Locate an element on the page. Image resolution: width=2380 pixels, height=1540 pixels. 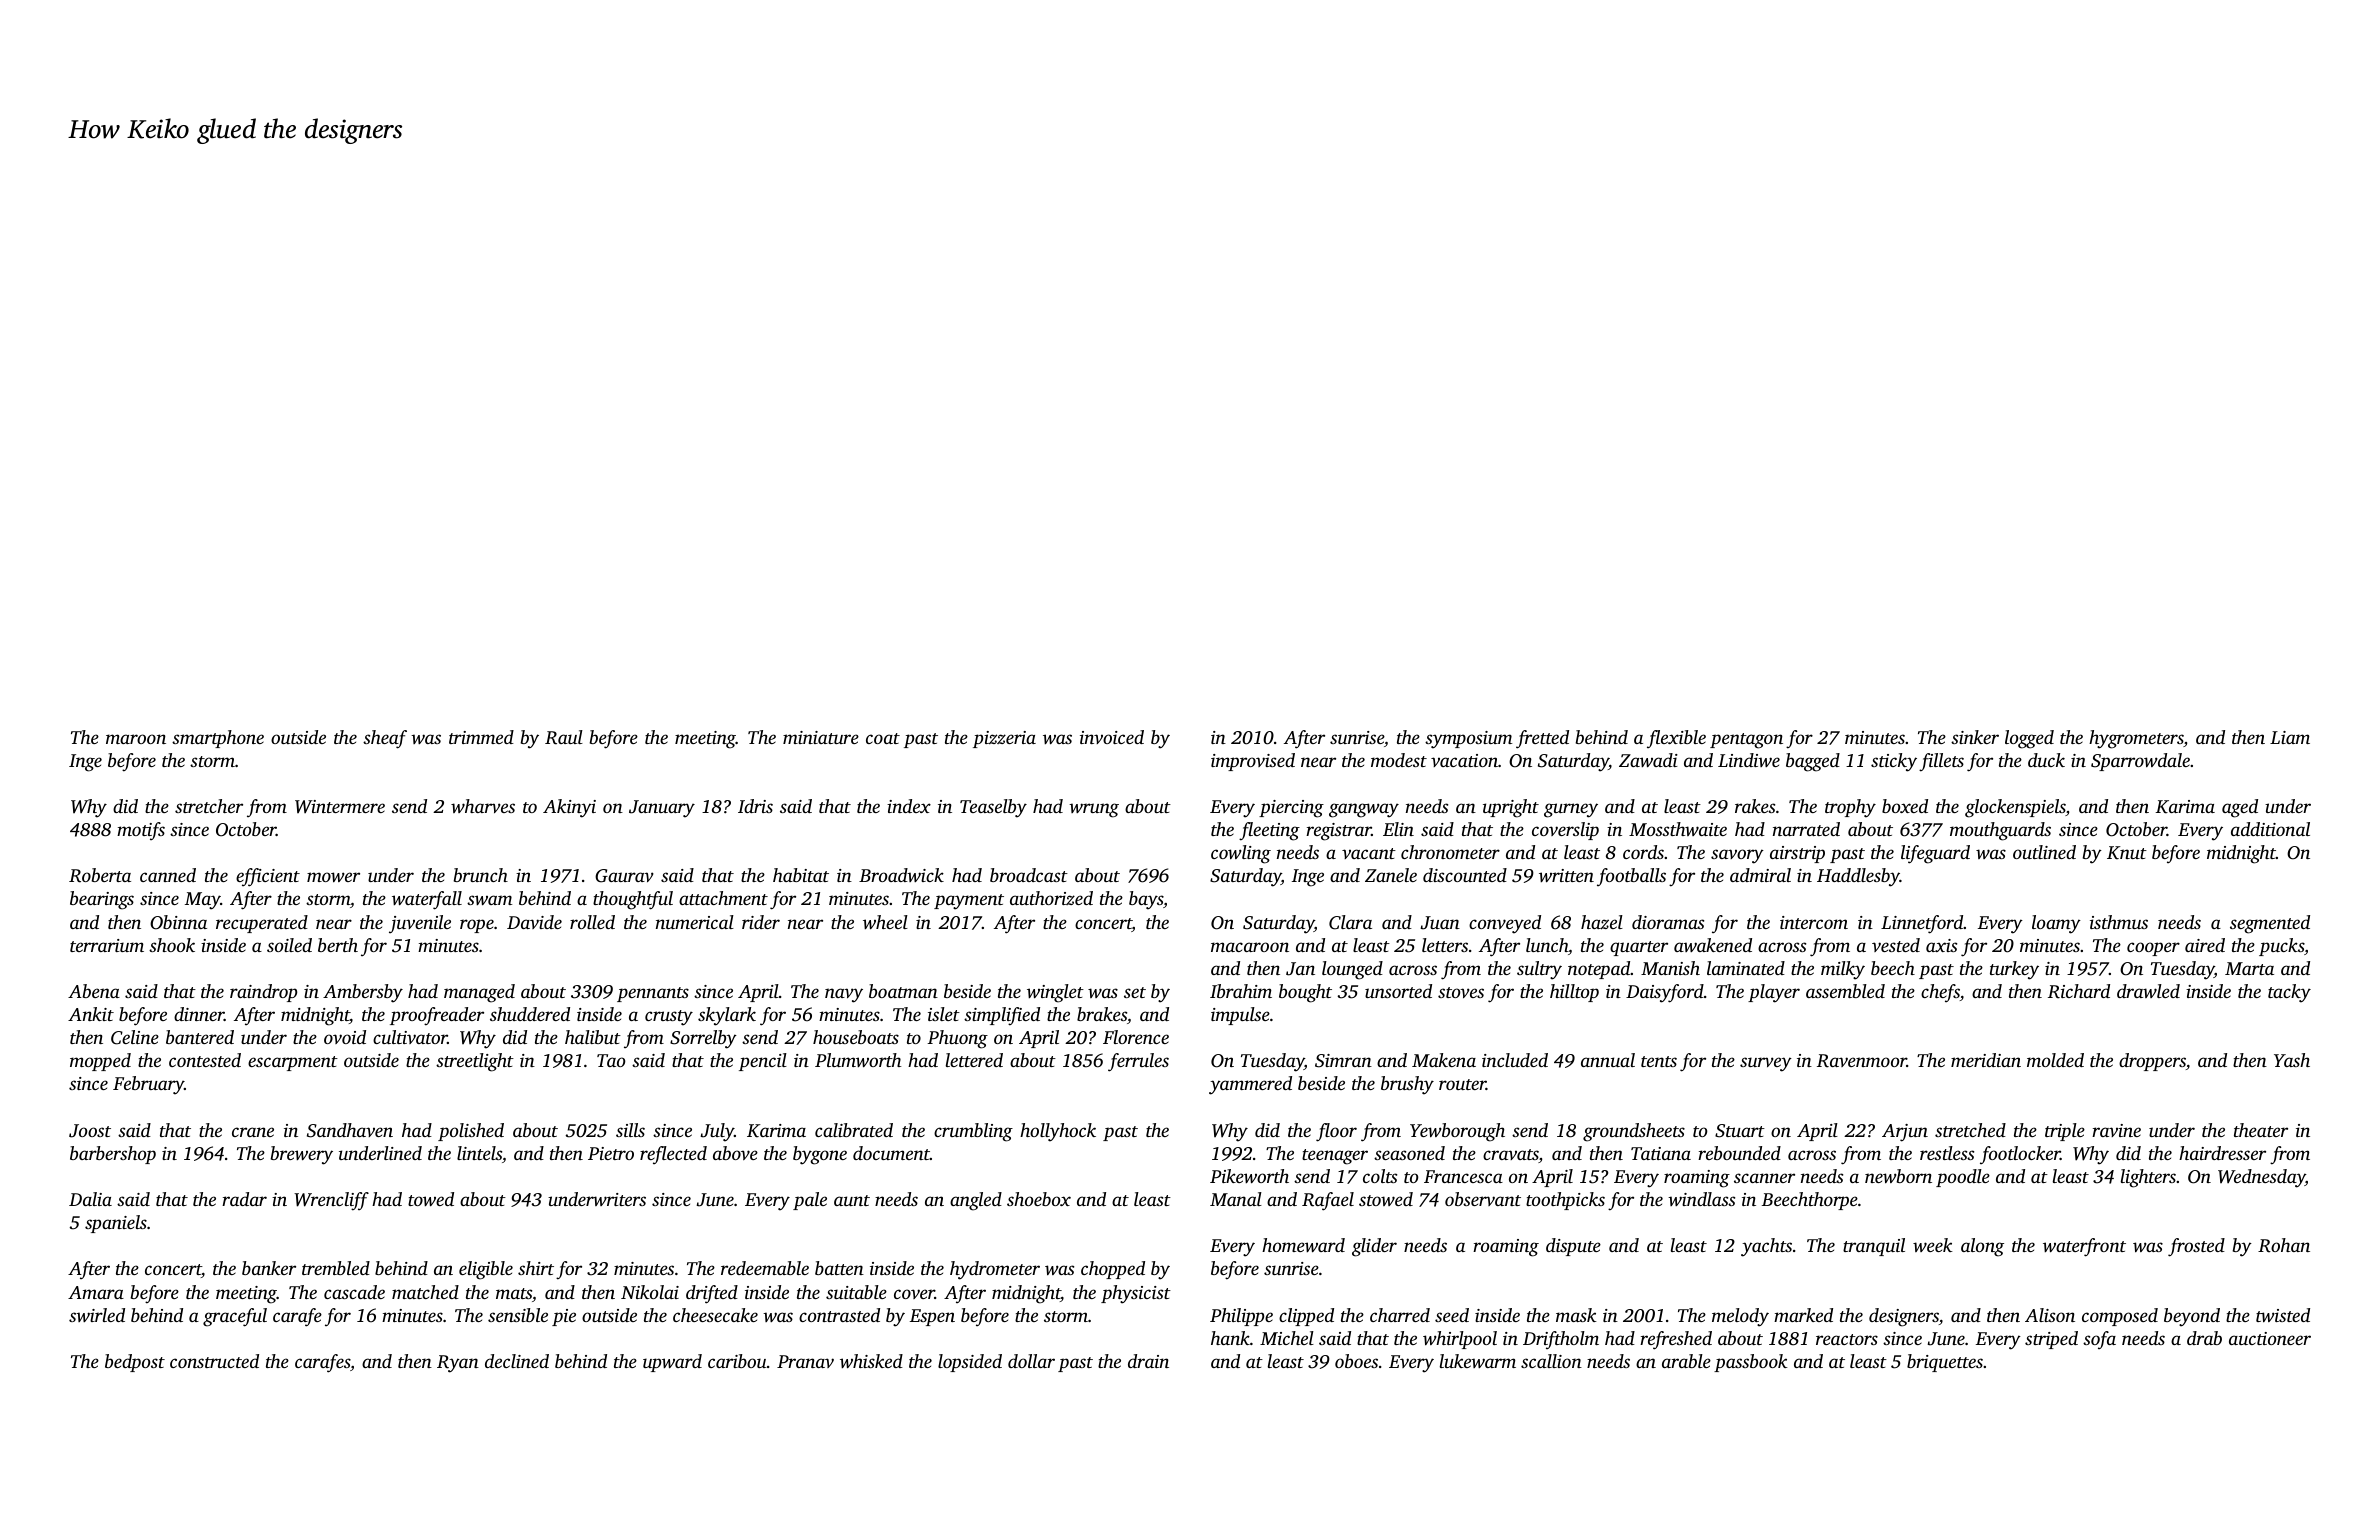
survey is located at coordinates (1766, 1064).
